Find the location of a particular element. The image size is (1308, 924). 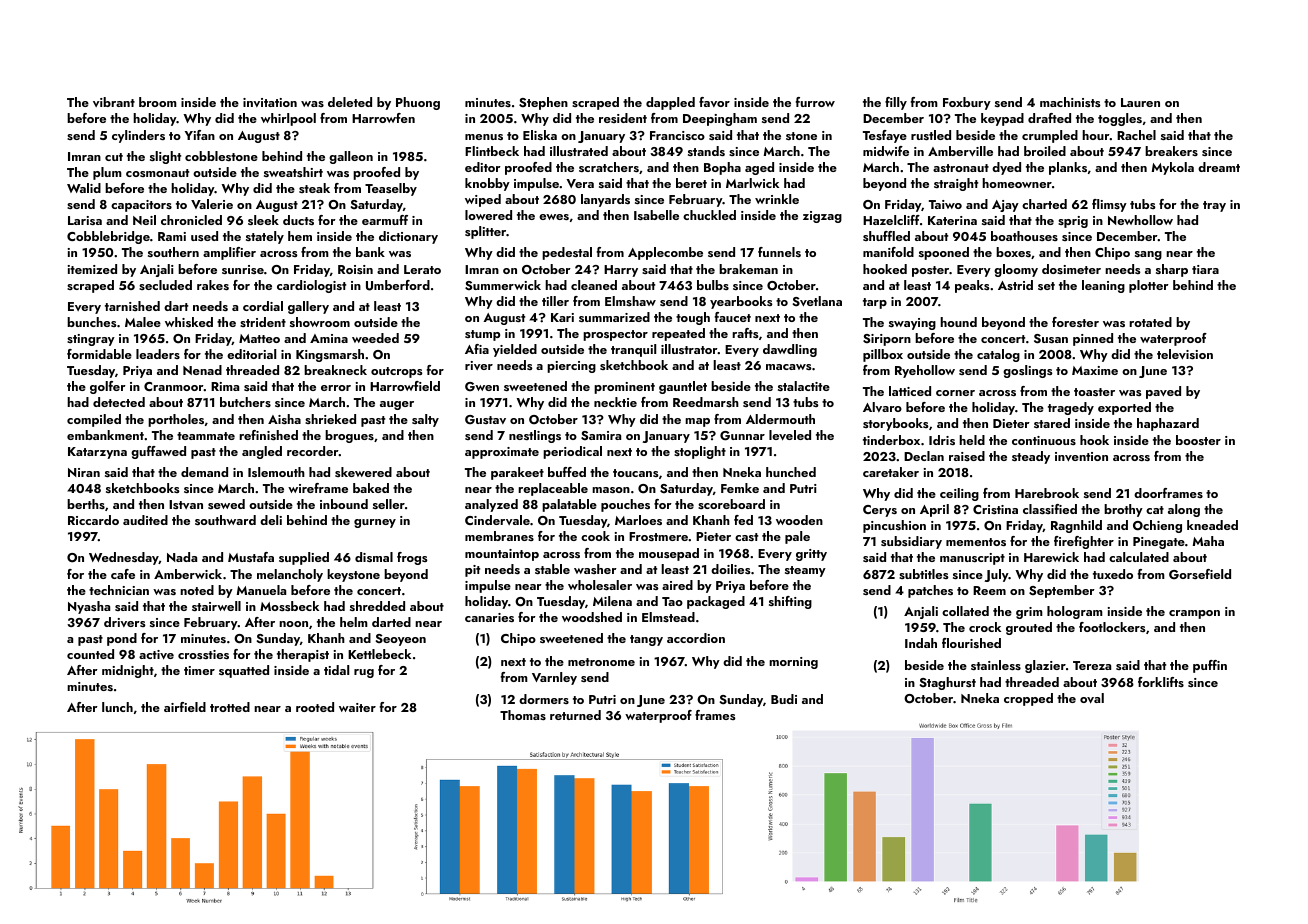

funnels is located at coordinates (779, 252).
